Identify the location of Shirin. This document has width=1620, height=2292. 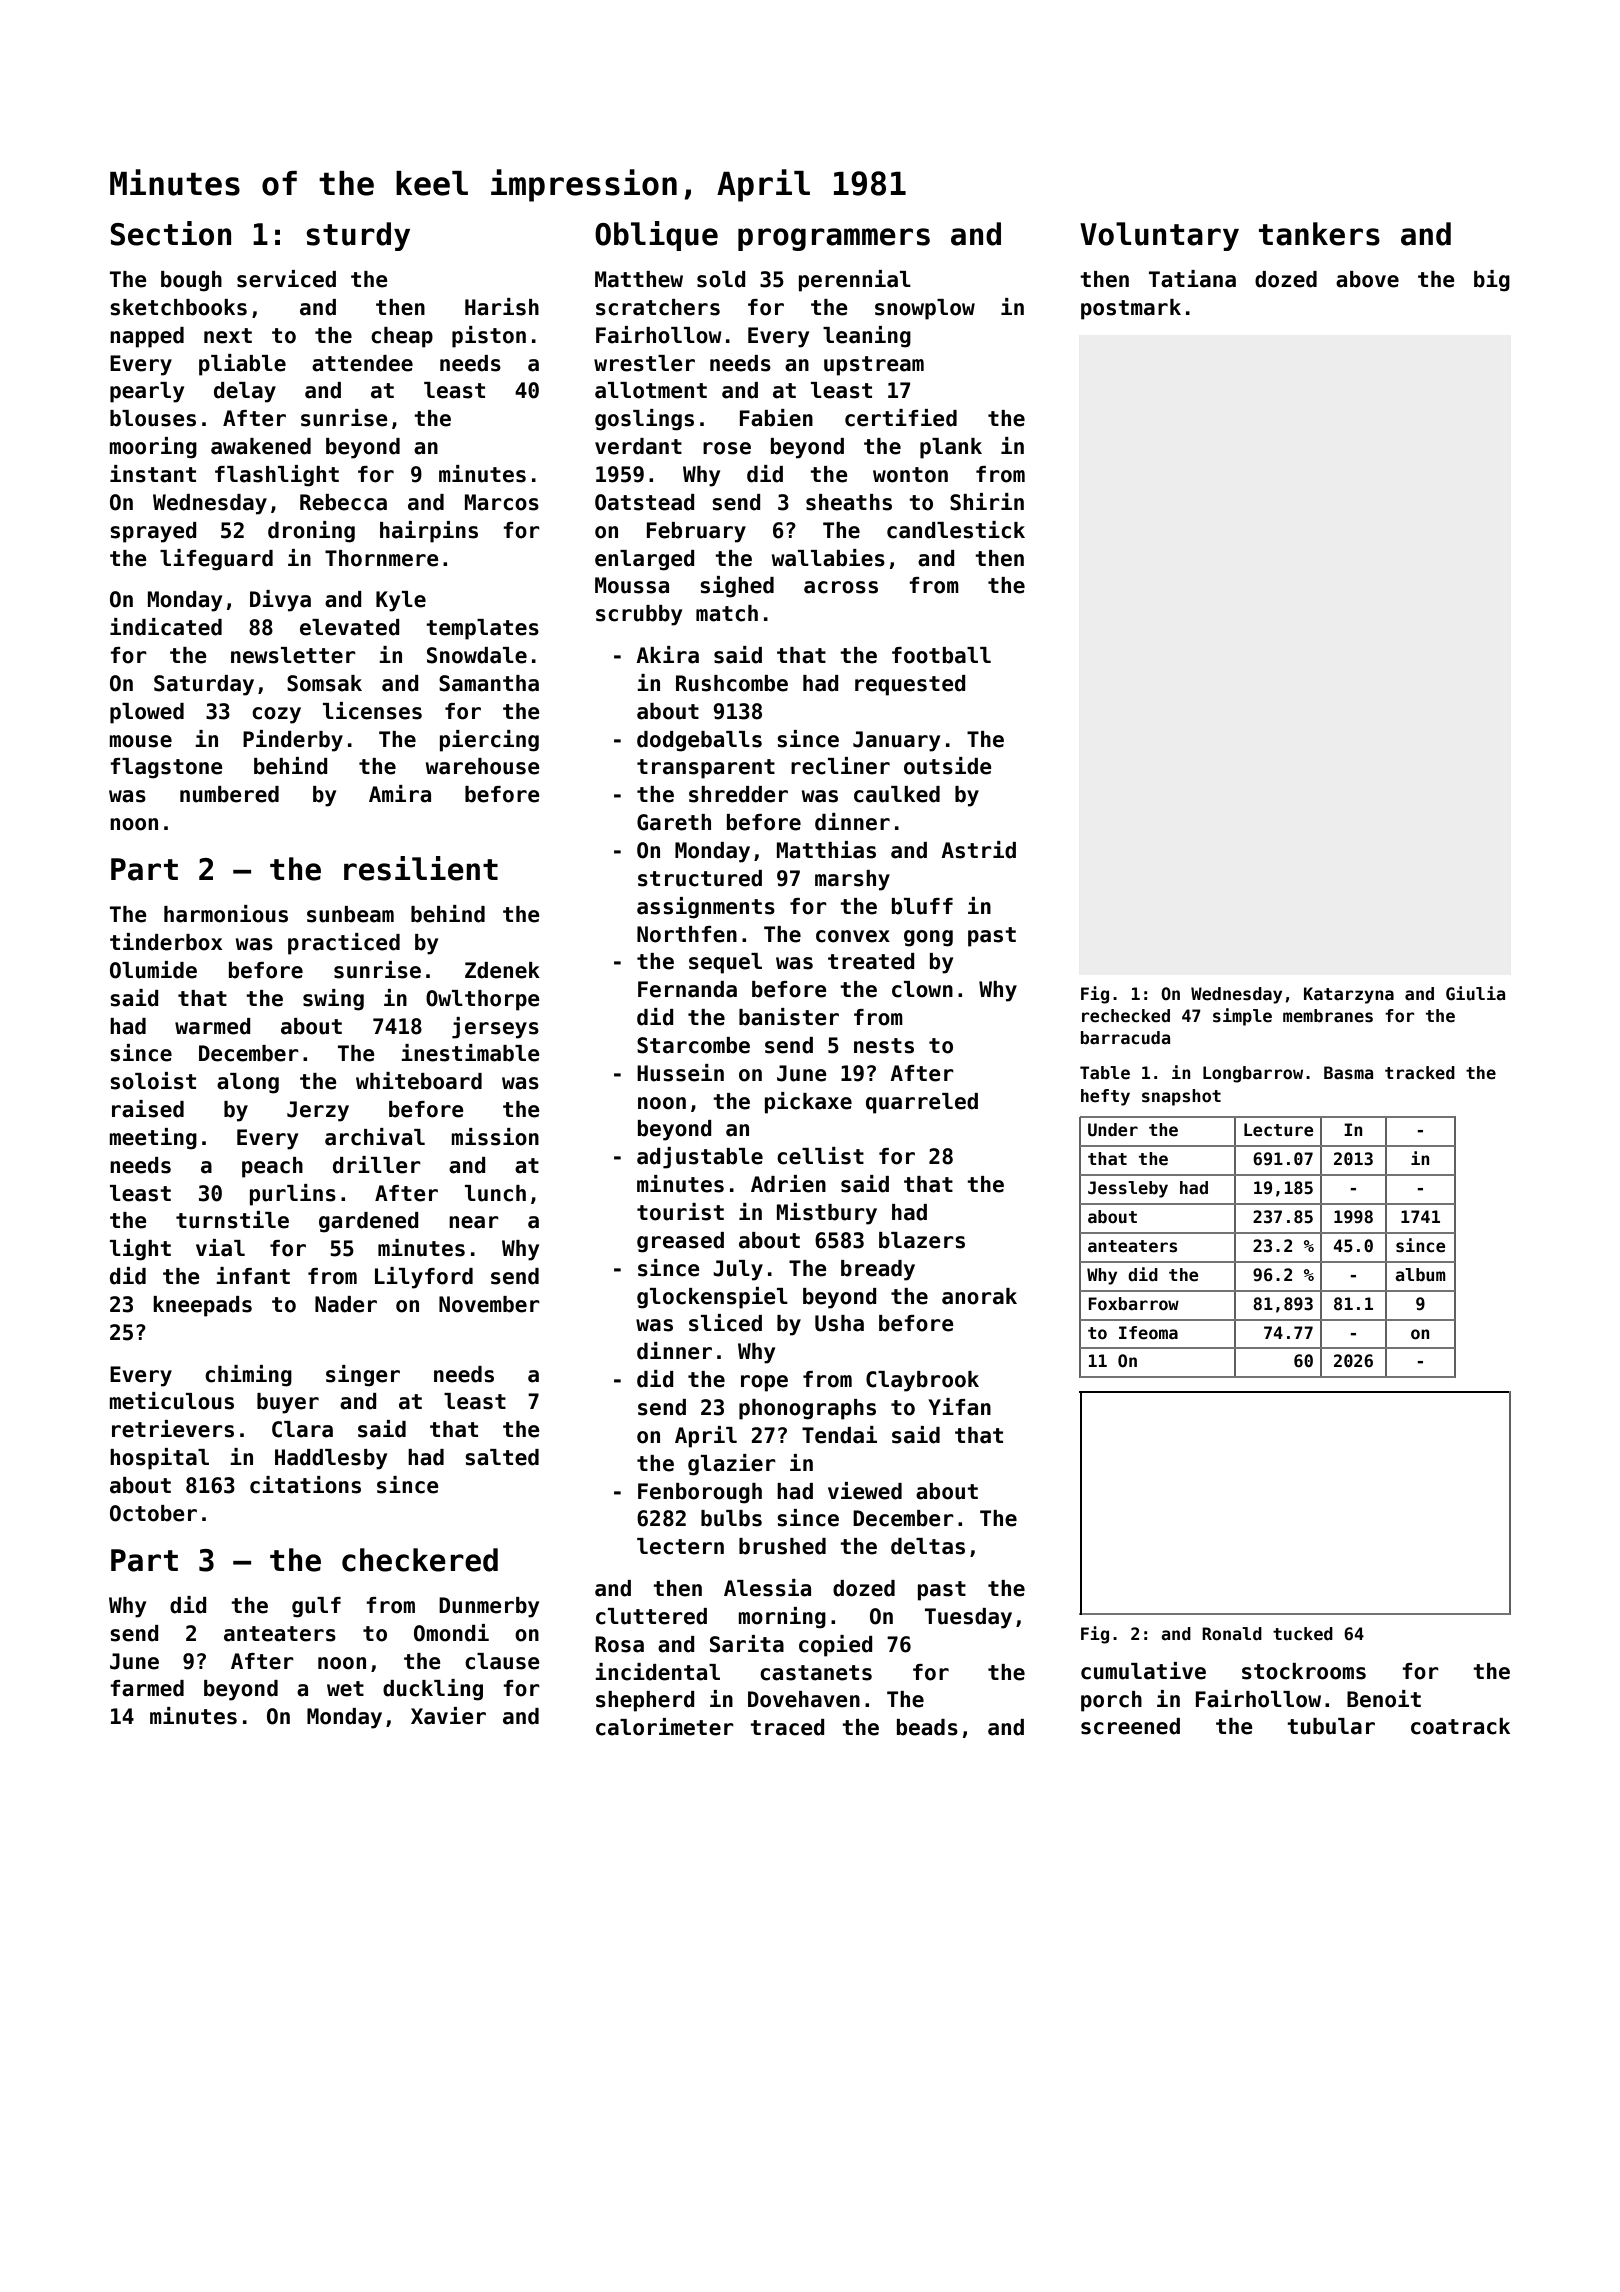
(987, 502).
